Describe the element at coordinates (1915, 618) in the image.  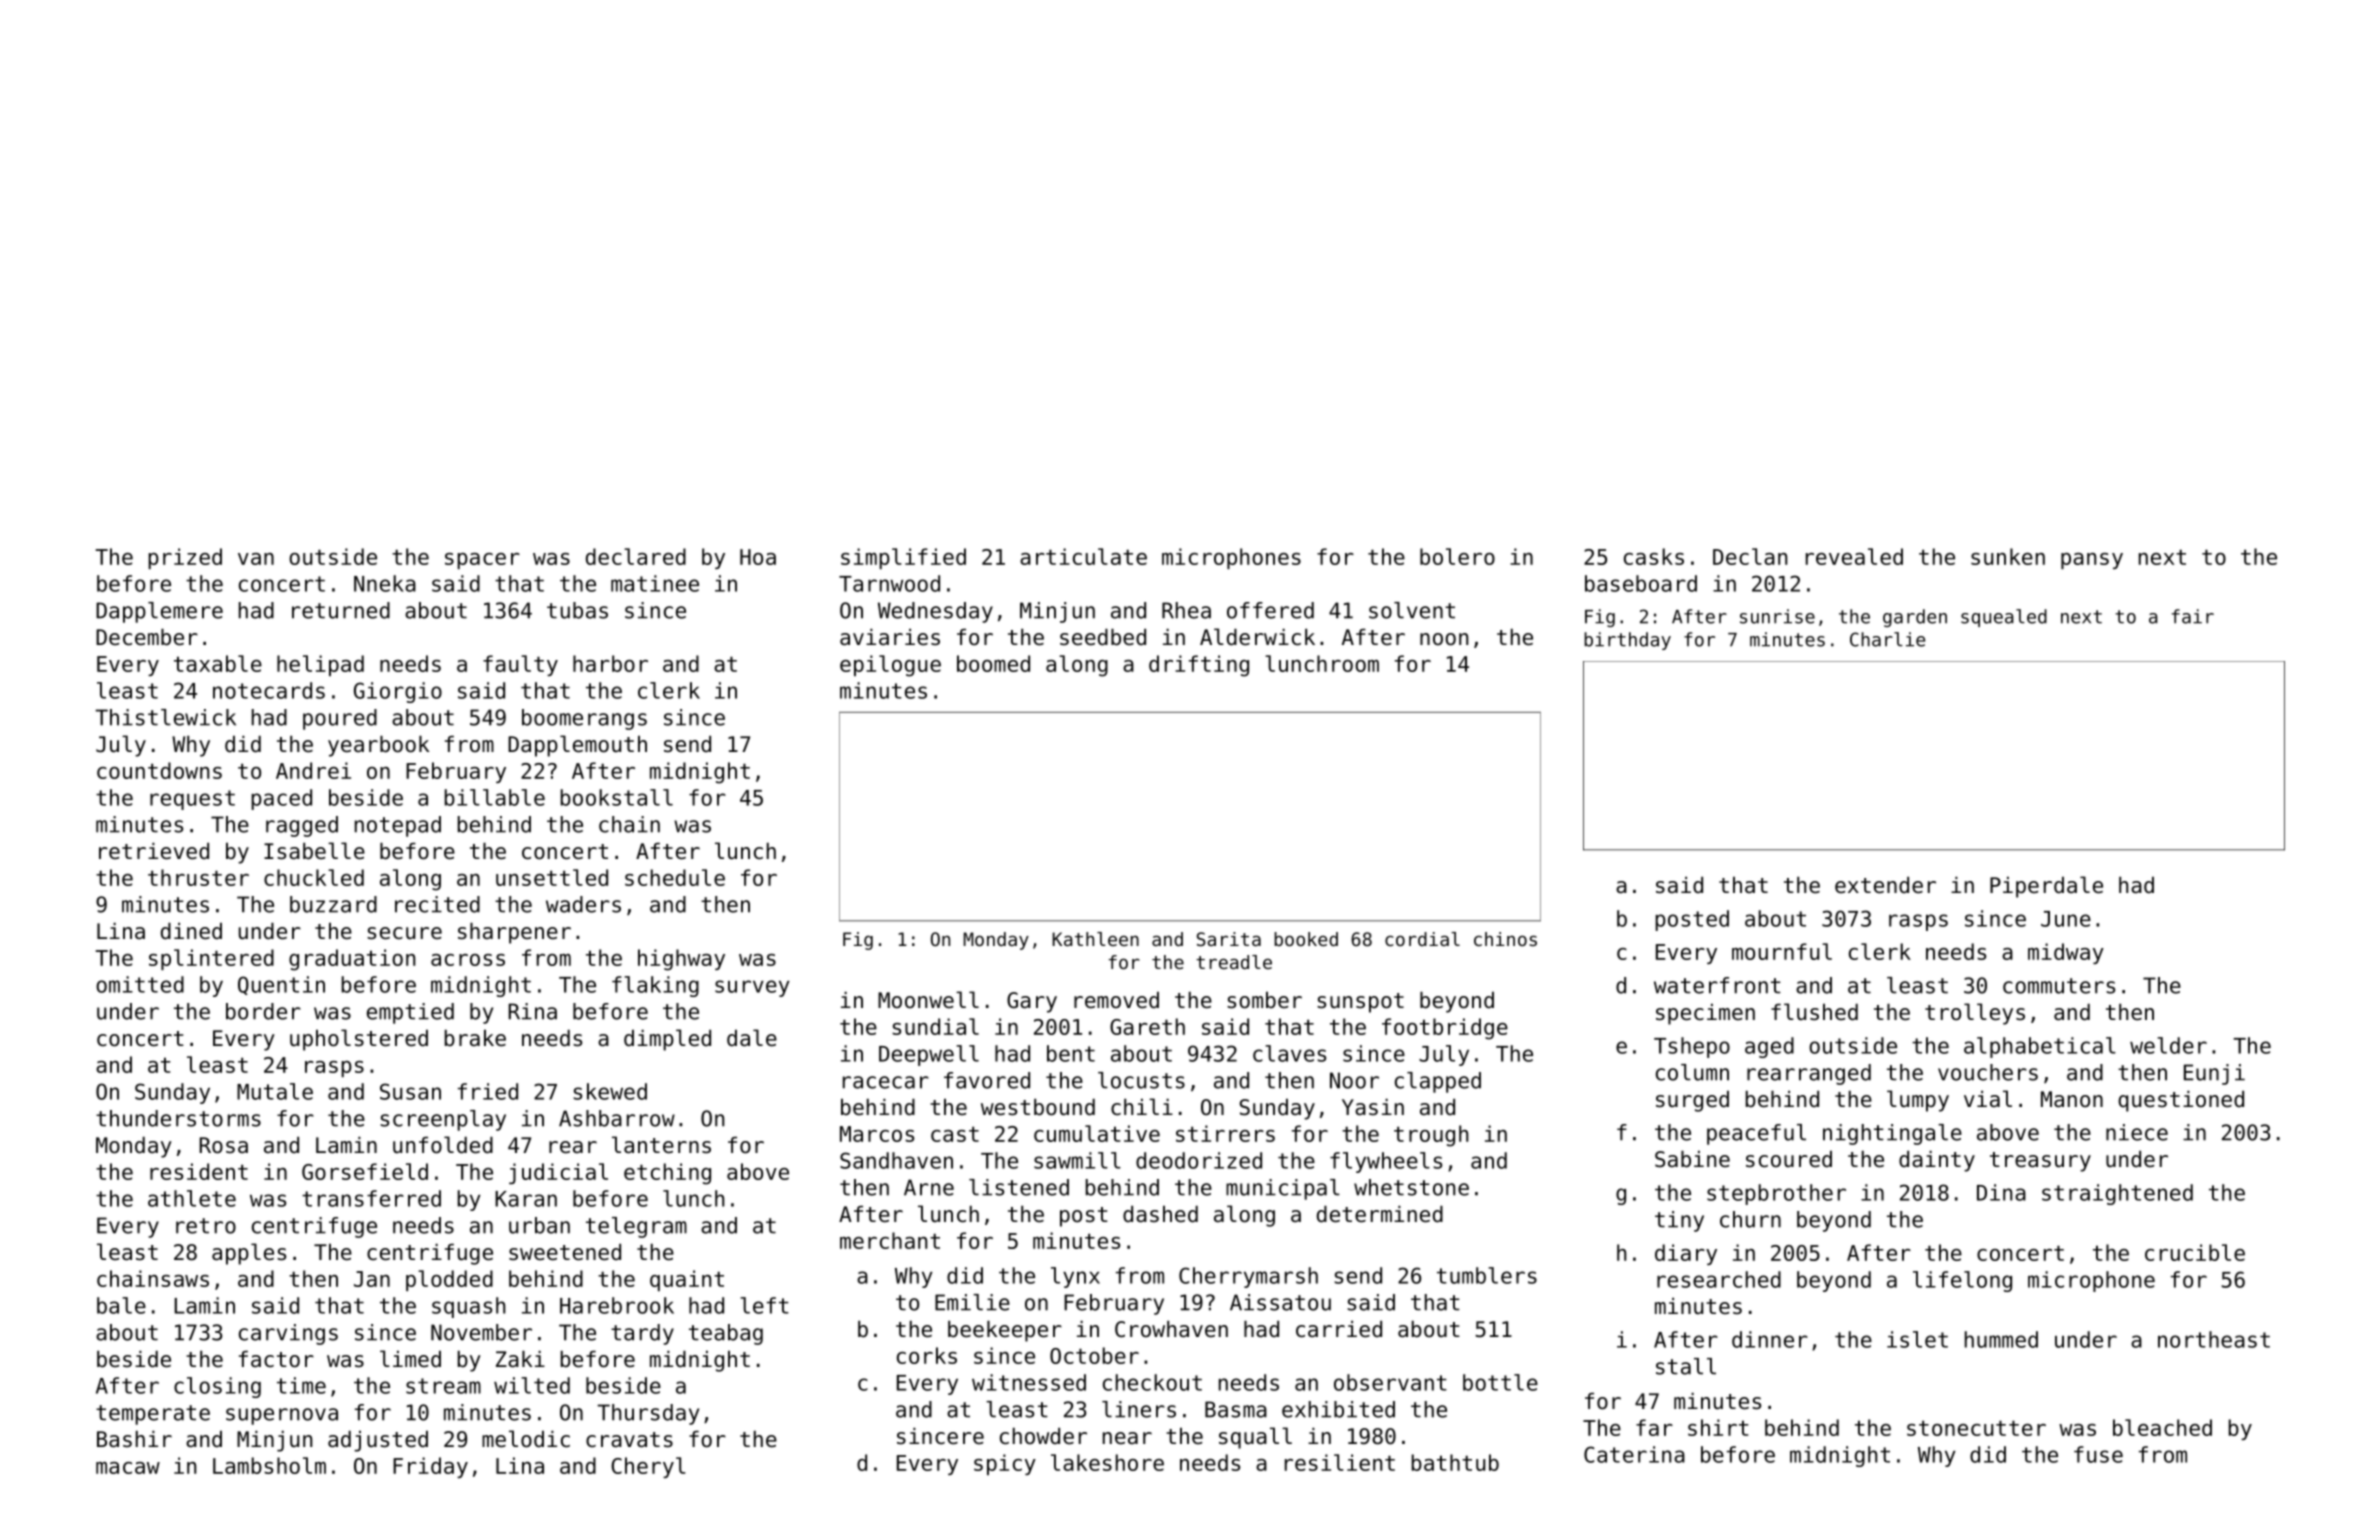
I see `garden` at that location.
